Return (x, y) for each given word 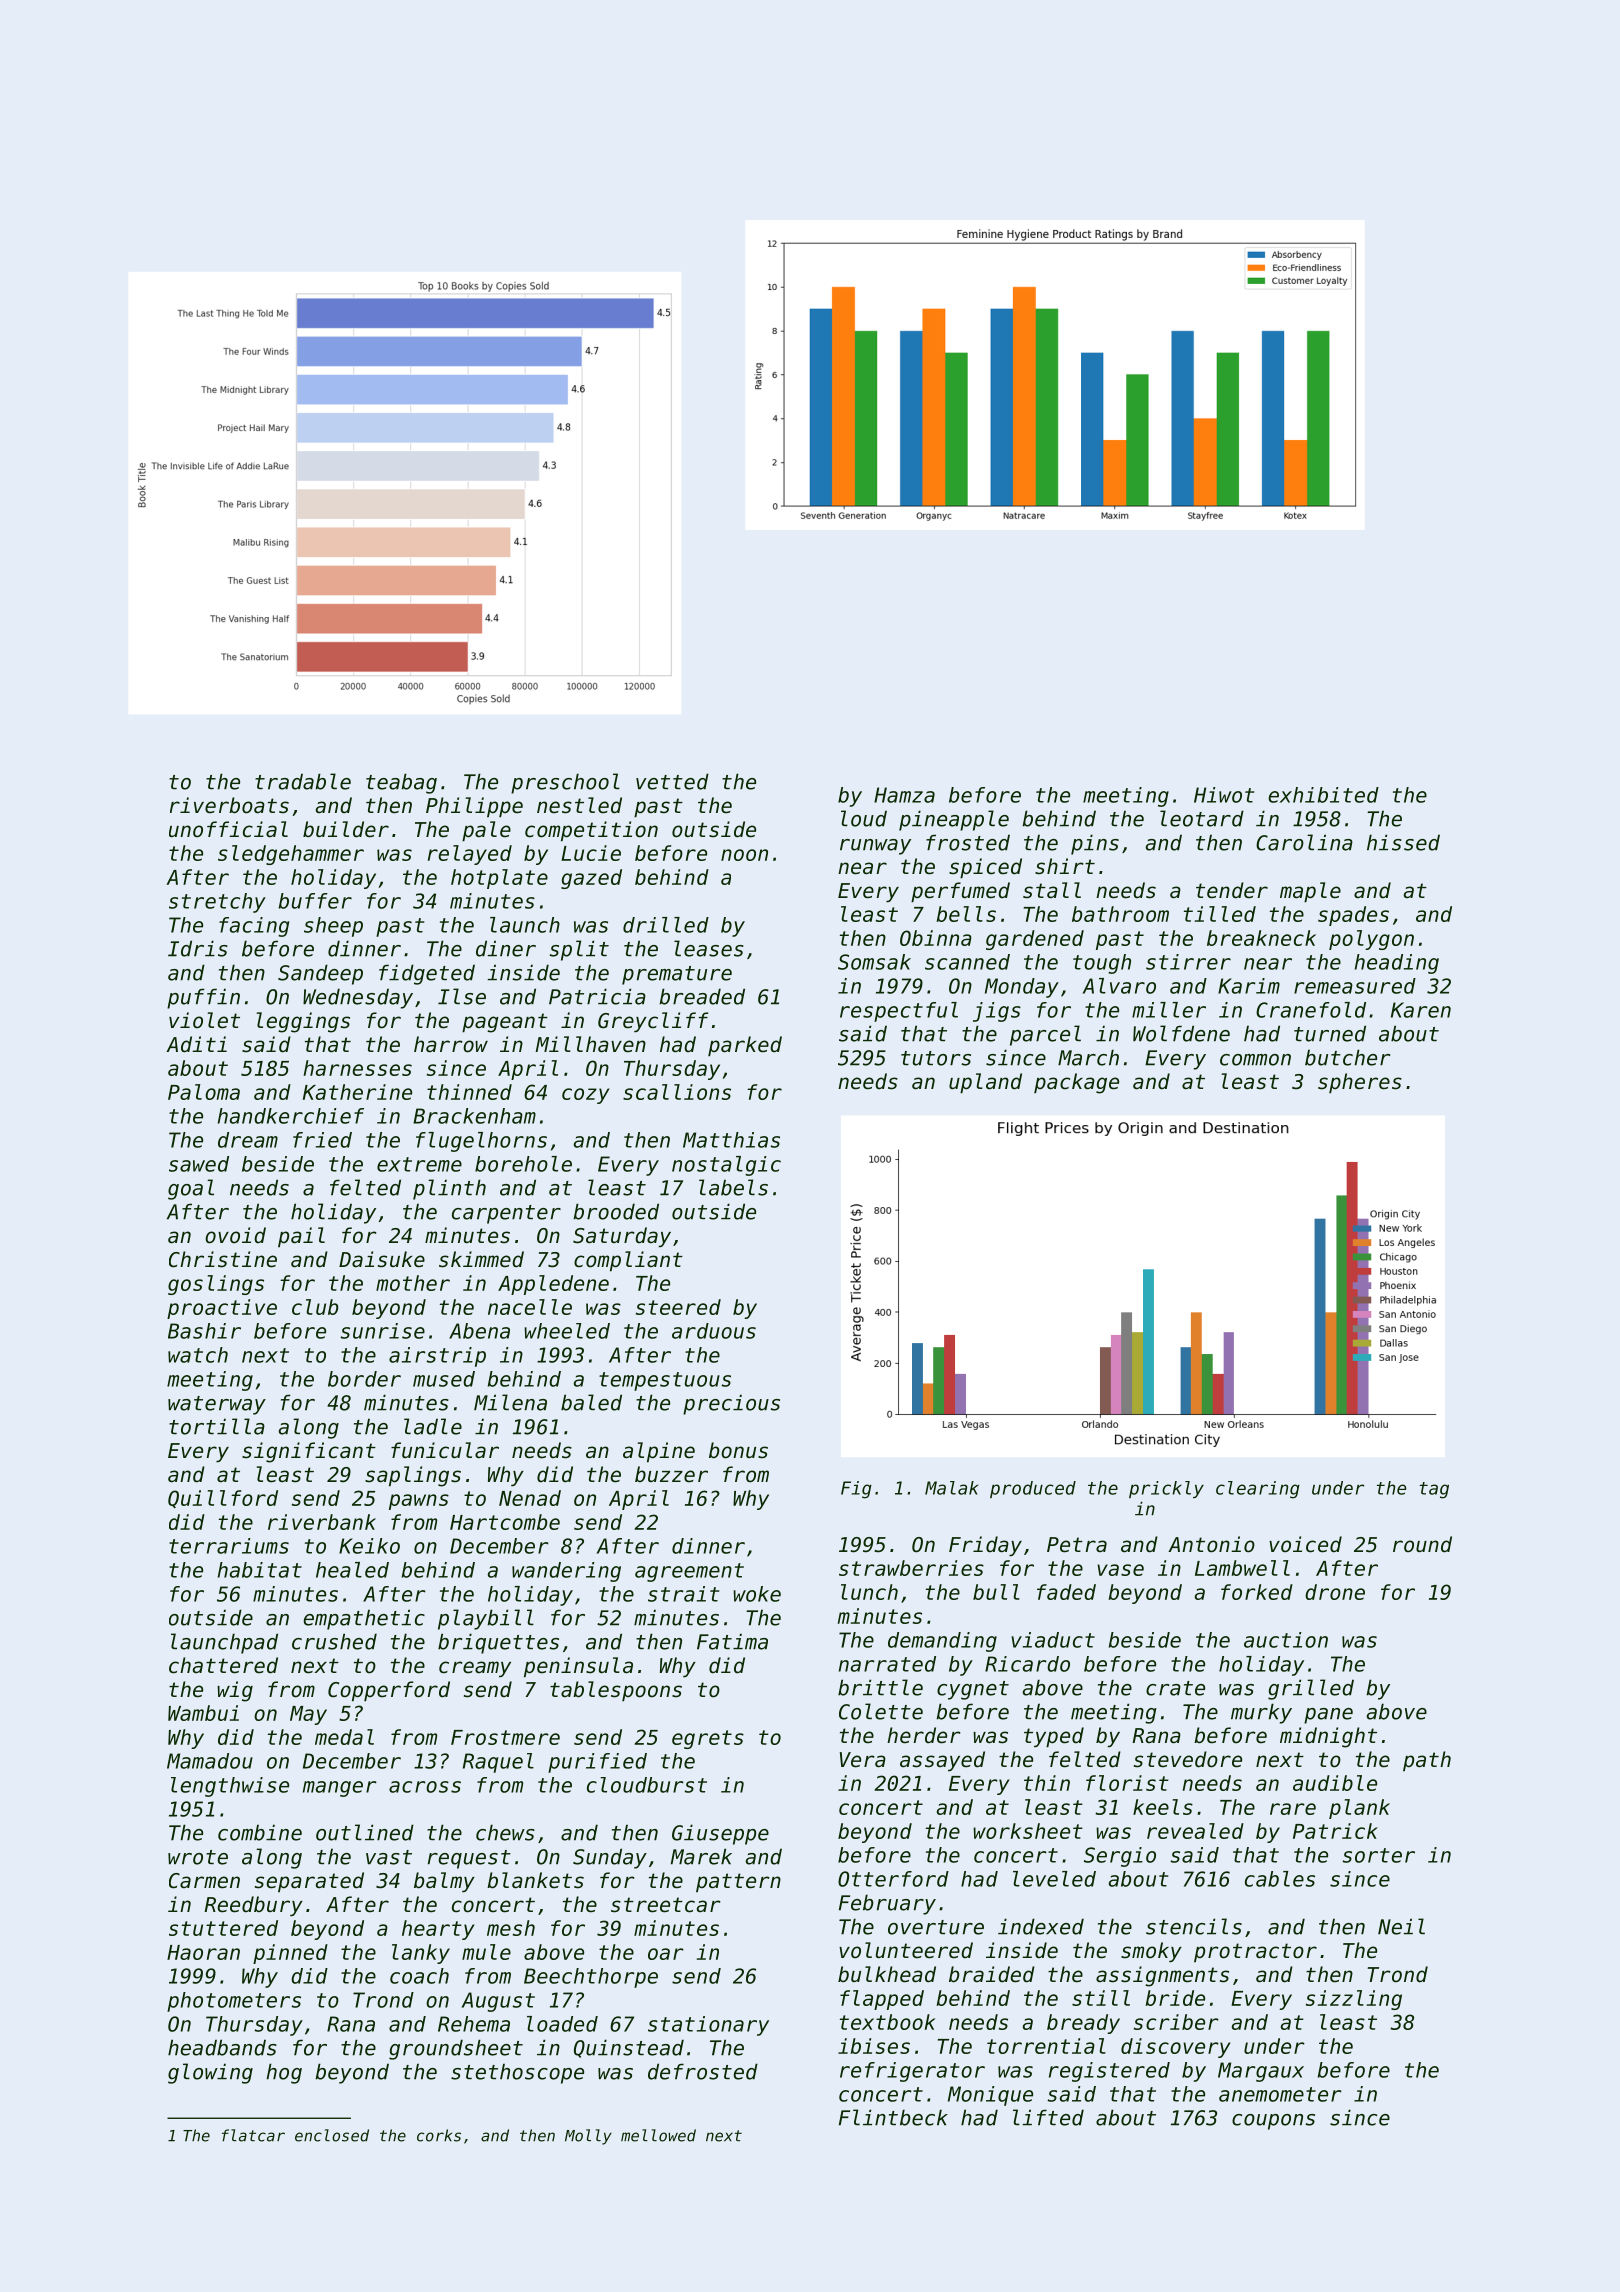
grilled (1311, 1689)
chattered (223, 1665)
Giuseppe (720, 1834)
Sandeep (320, 974)
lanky (421, 1954)
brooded (616, 1211)
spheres (1360, 1083)
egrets (708, 1739)
